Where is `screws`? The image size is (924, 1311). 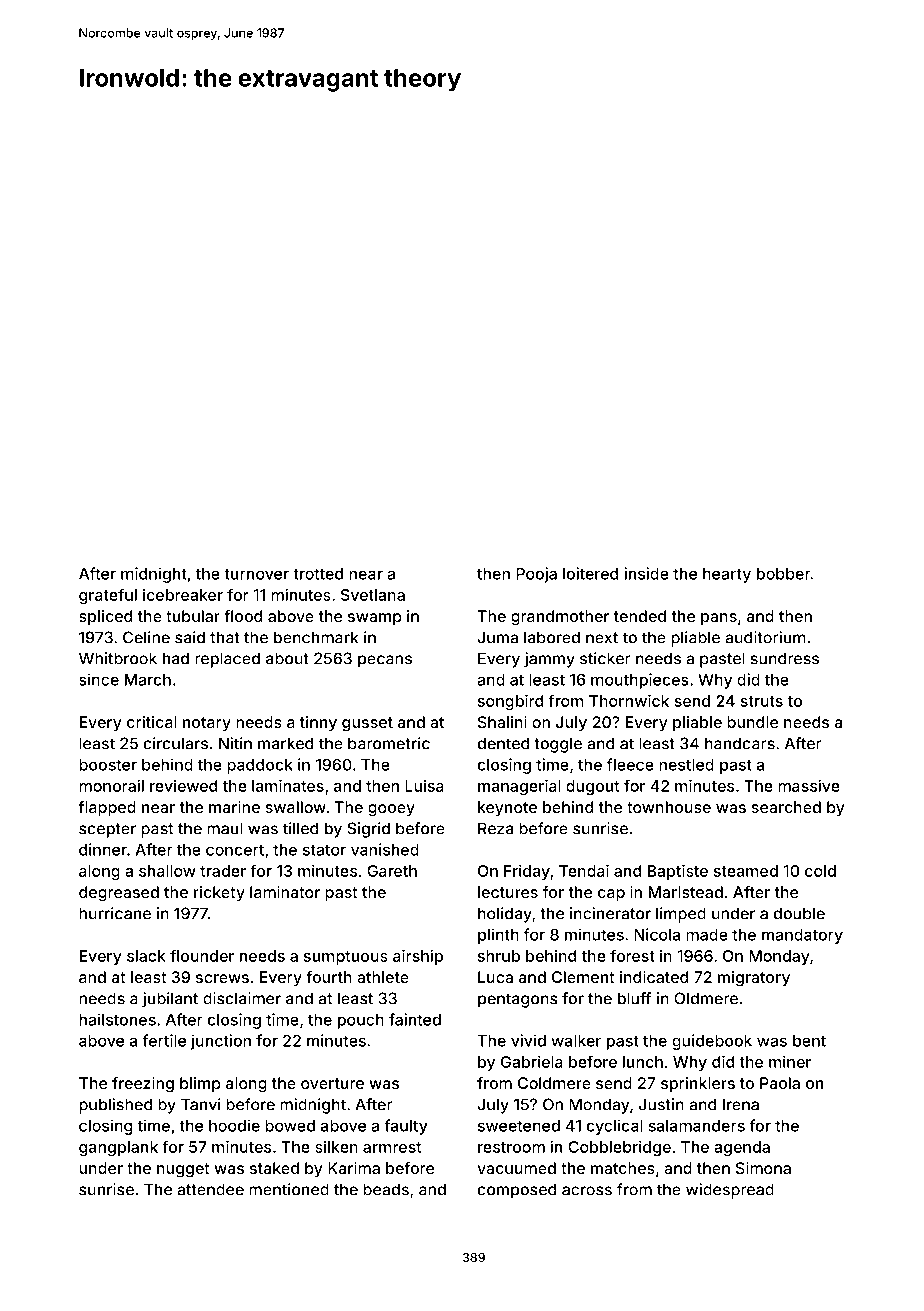
screws is located at coordinates (222, 978).
